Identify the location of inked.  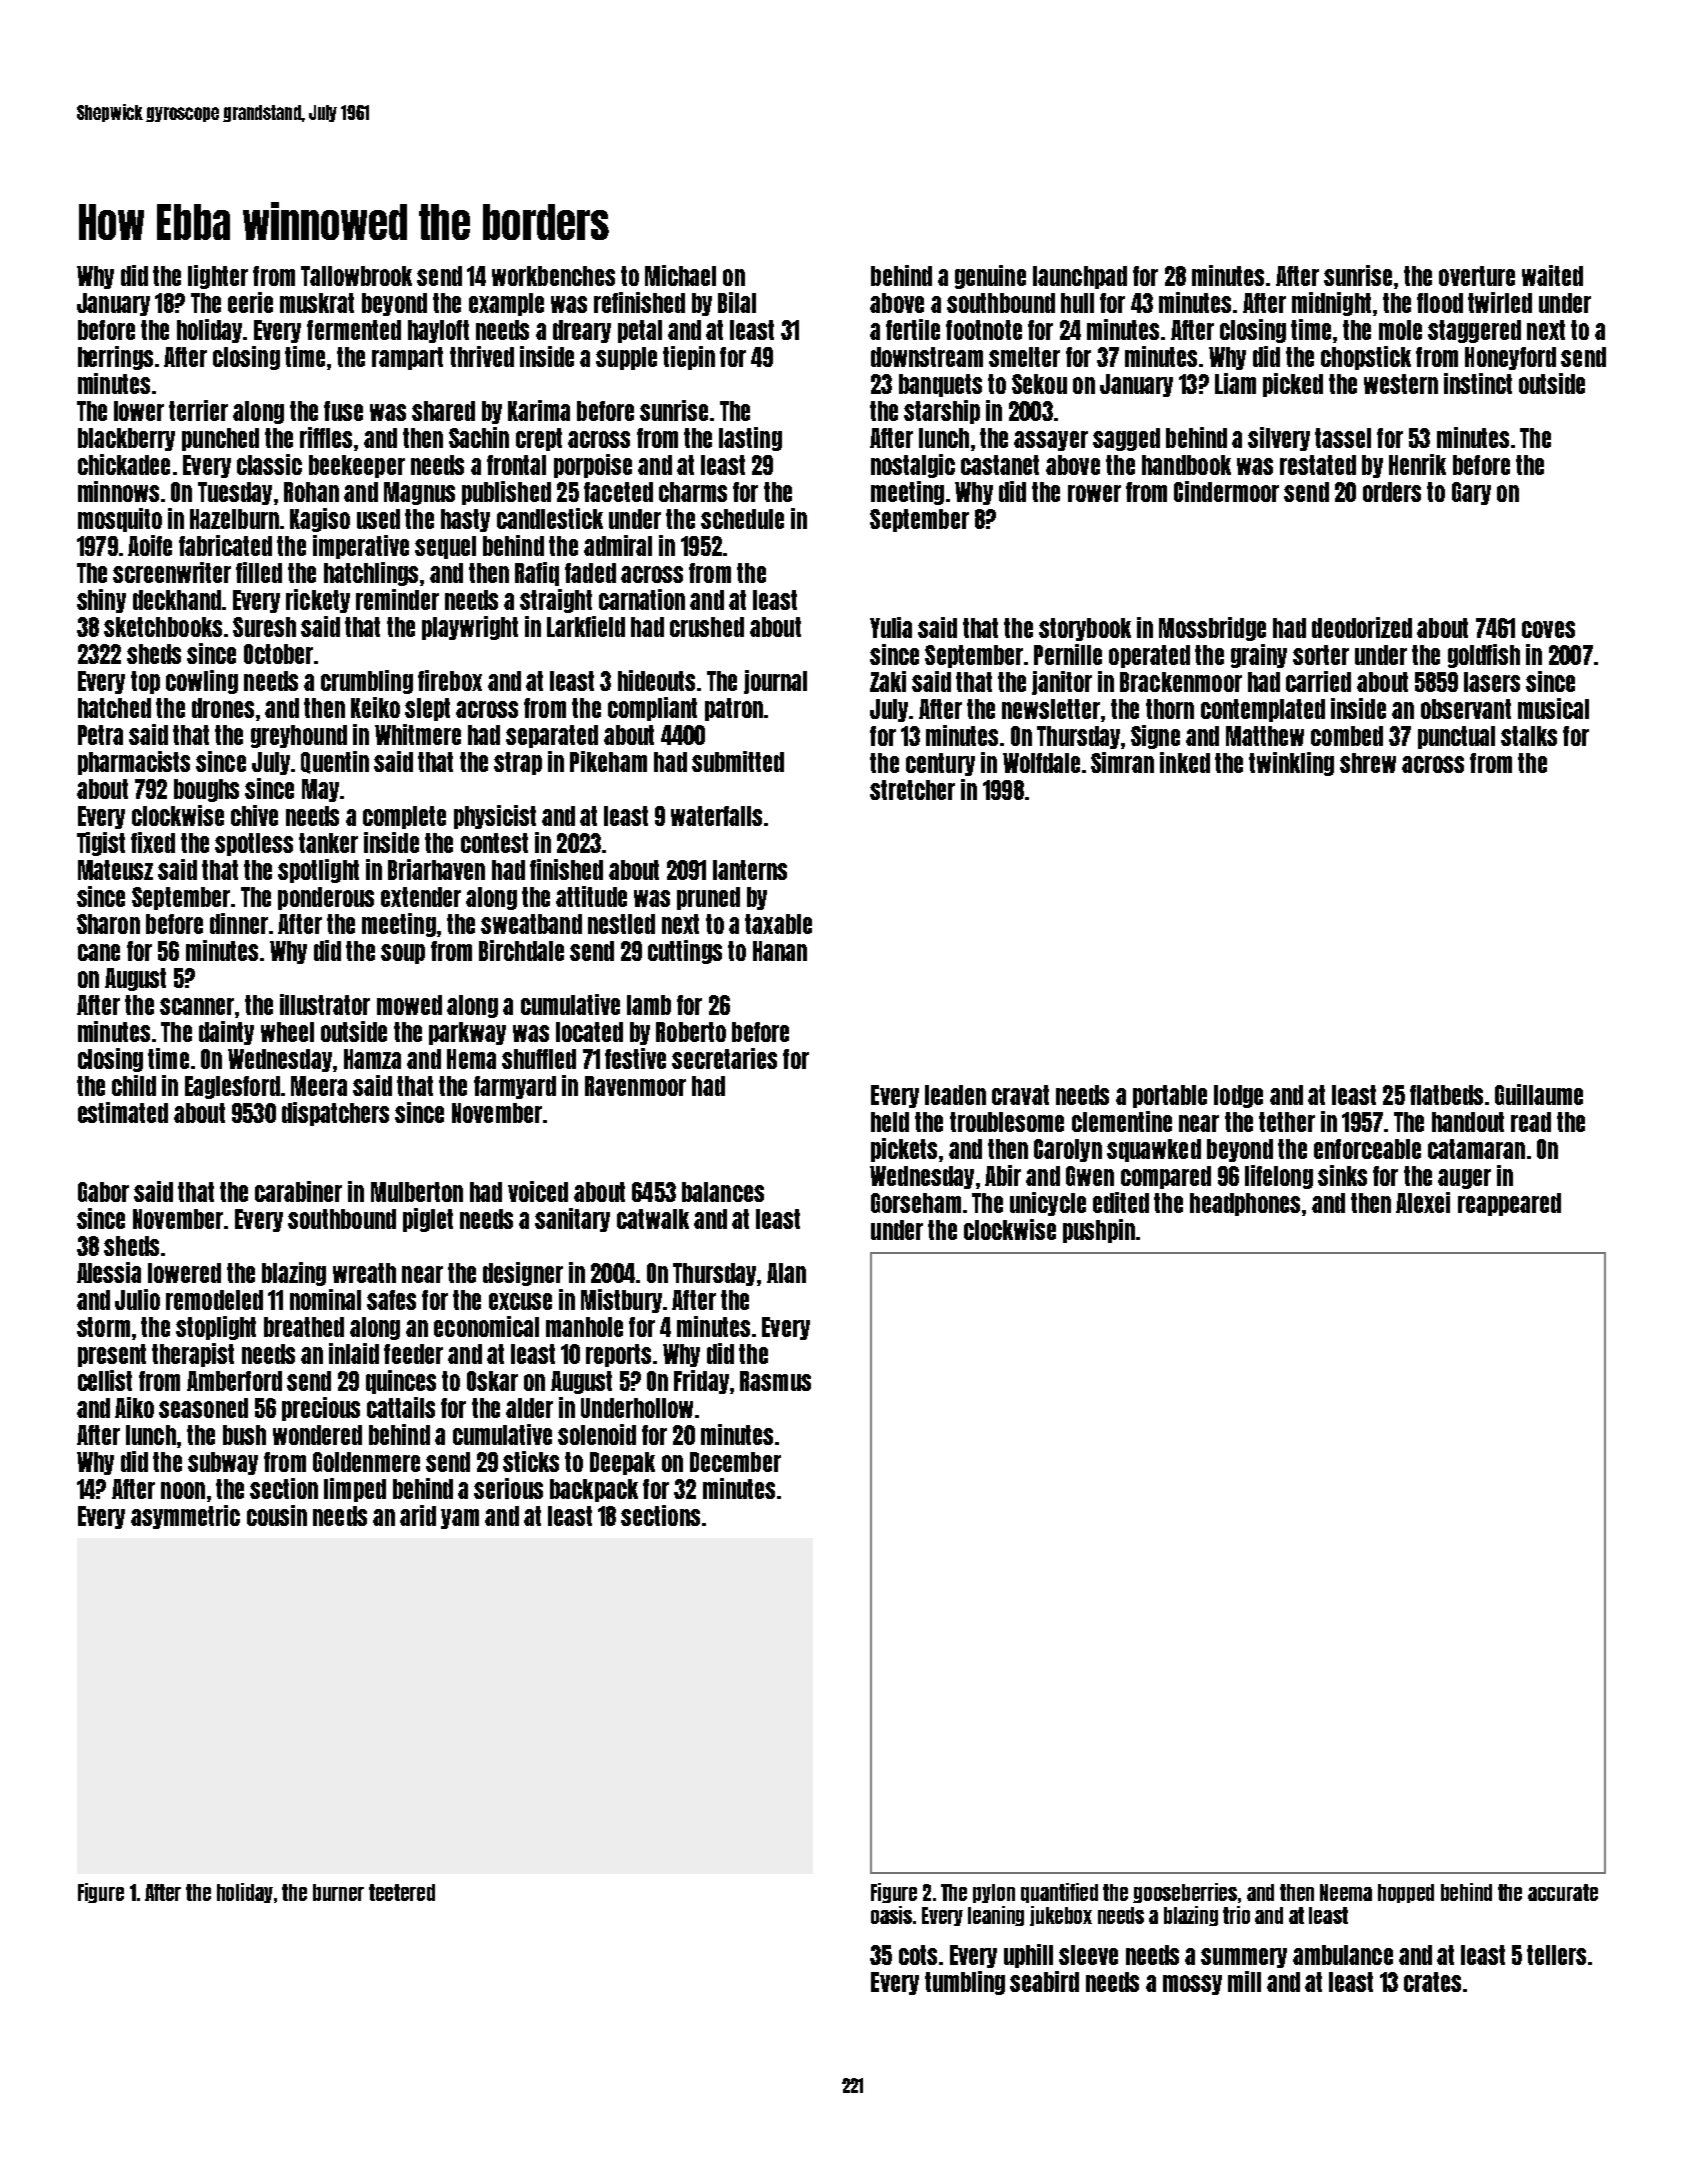
(1185, 762).
